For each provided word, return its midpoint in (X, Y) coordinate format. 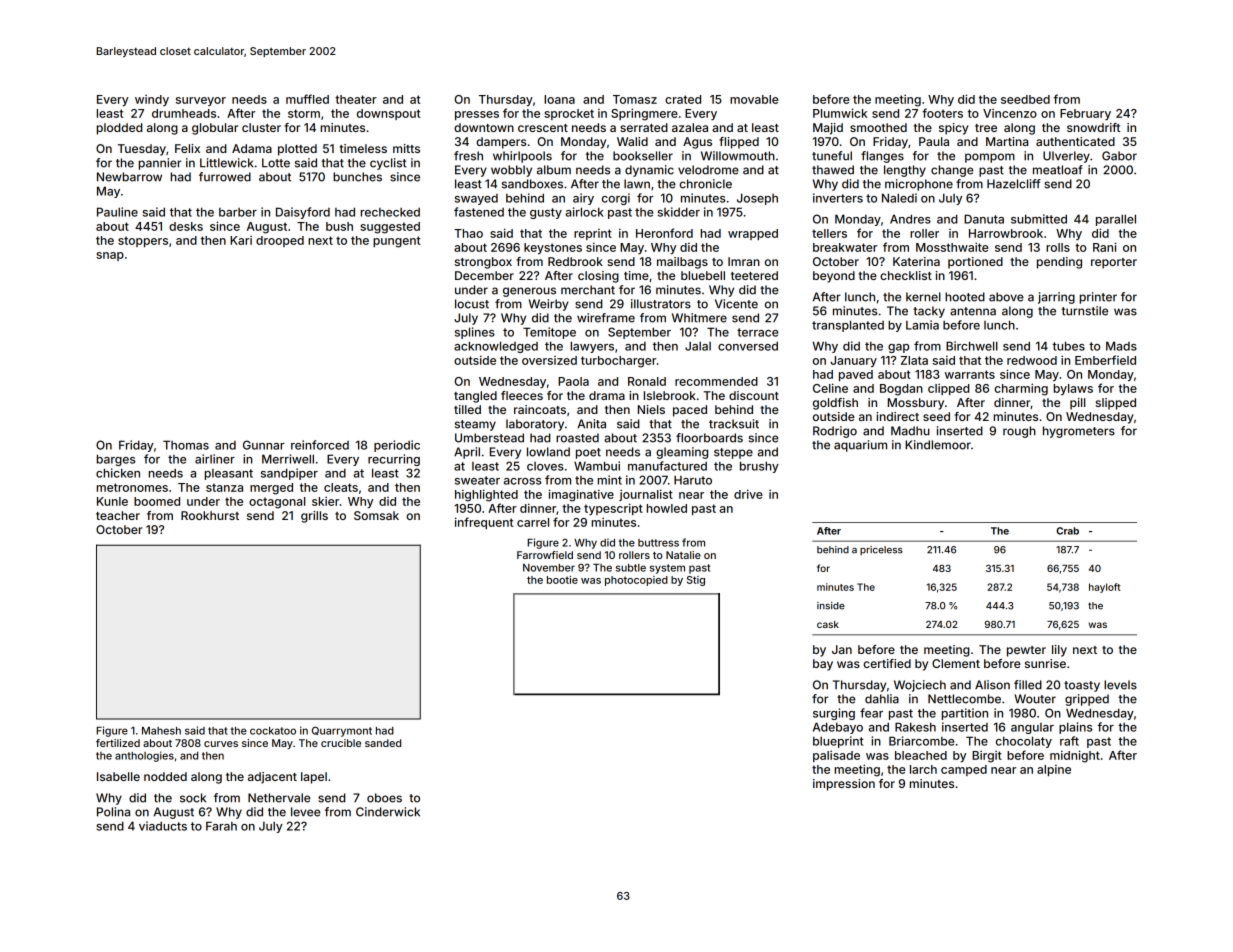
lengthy (905, 171)
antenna (973, 311)
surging (834, 714)
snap (110, 256)
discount (754, 395)
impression (844, 785)
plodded (120, 129)
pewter (1026, 651)
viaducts (163, 826)
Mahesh (161, 731)
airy (583, 199)
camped (964, 770)
